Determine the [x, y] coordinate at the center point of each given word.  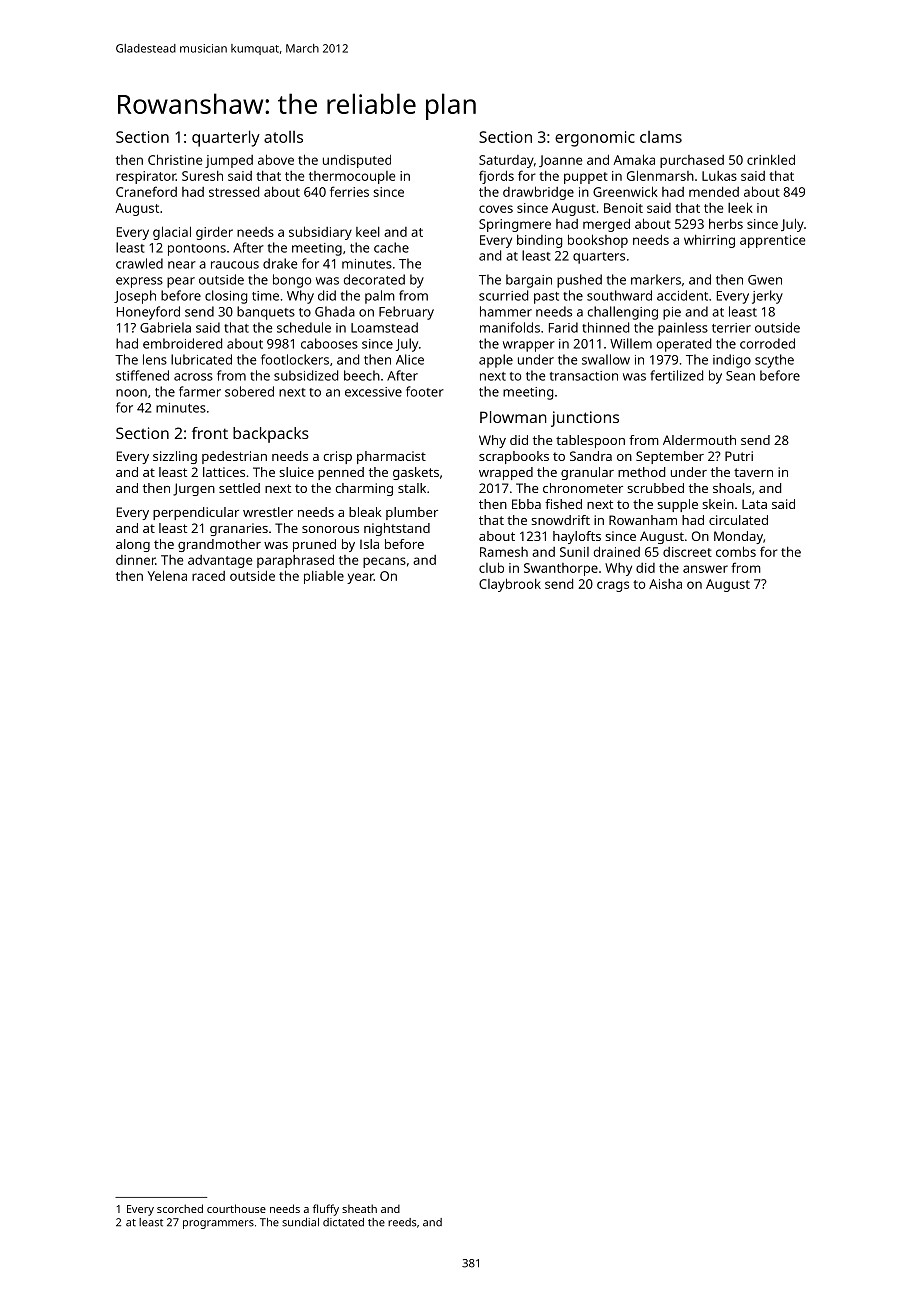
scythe [774, 361]
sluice [296, 472]
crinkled [771, 159]
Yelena [167, 575]
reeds [402, 1222]
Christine [175, 159]
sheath [359, 1208]
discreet [687, 552]
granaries [239, 529]
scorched [180, 1208]
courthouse [236, 1208]
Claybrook [510, 585]
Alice [410, 359]
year [360, 578]
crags [613, 586]
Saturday [506, 161]
